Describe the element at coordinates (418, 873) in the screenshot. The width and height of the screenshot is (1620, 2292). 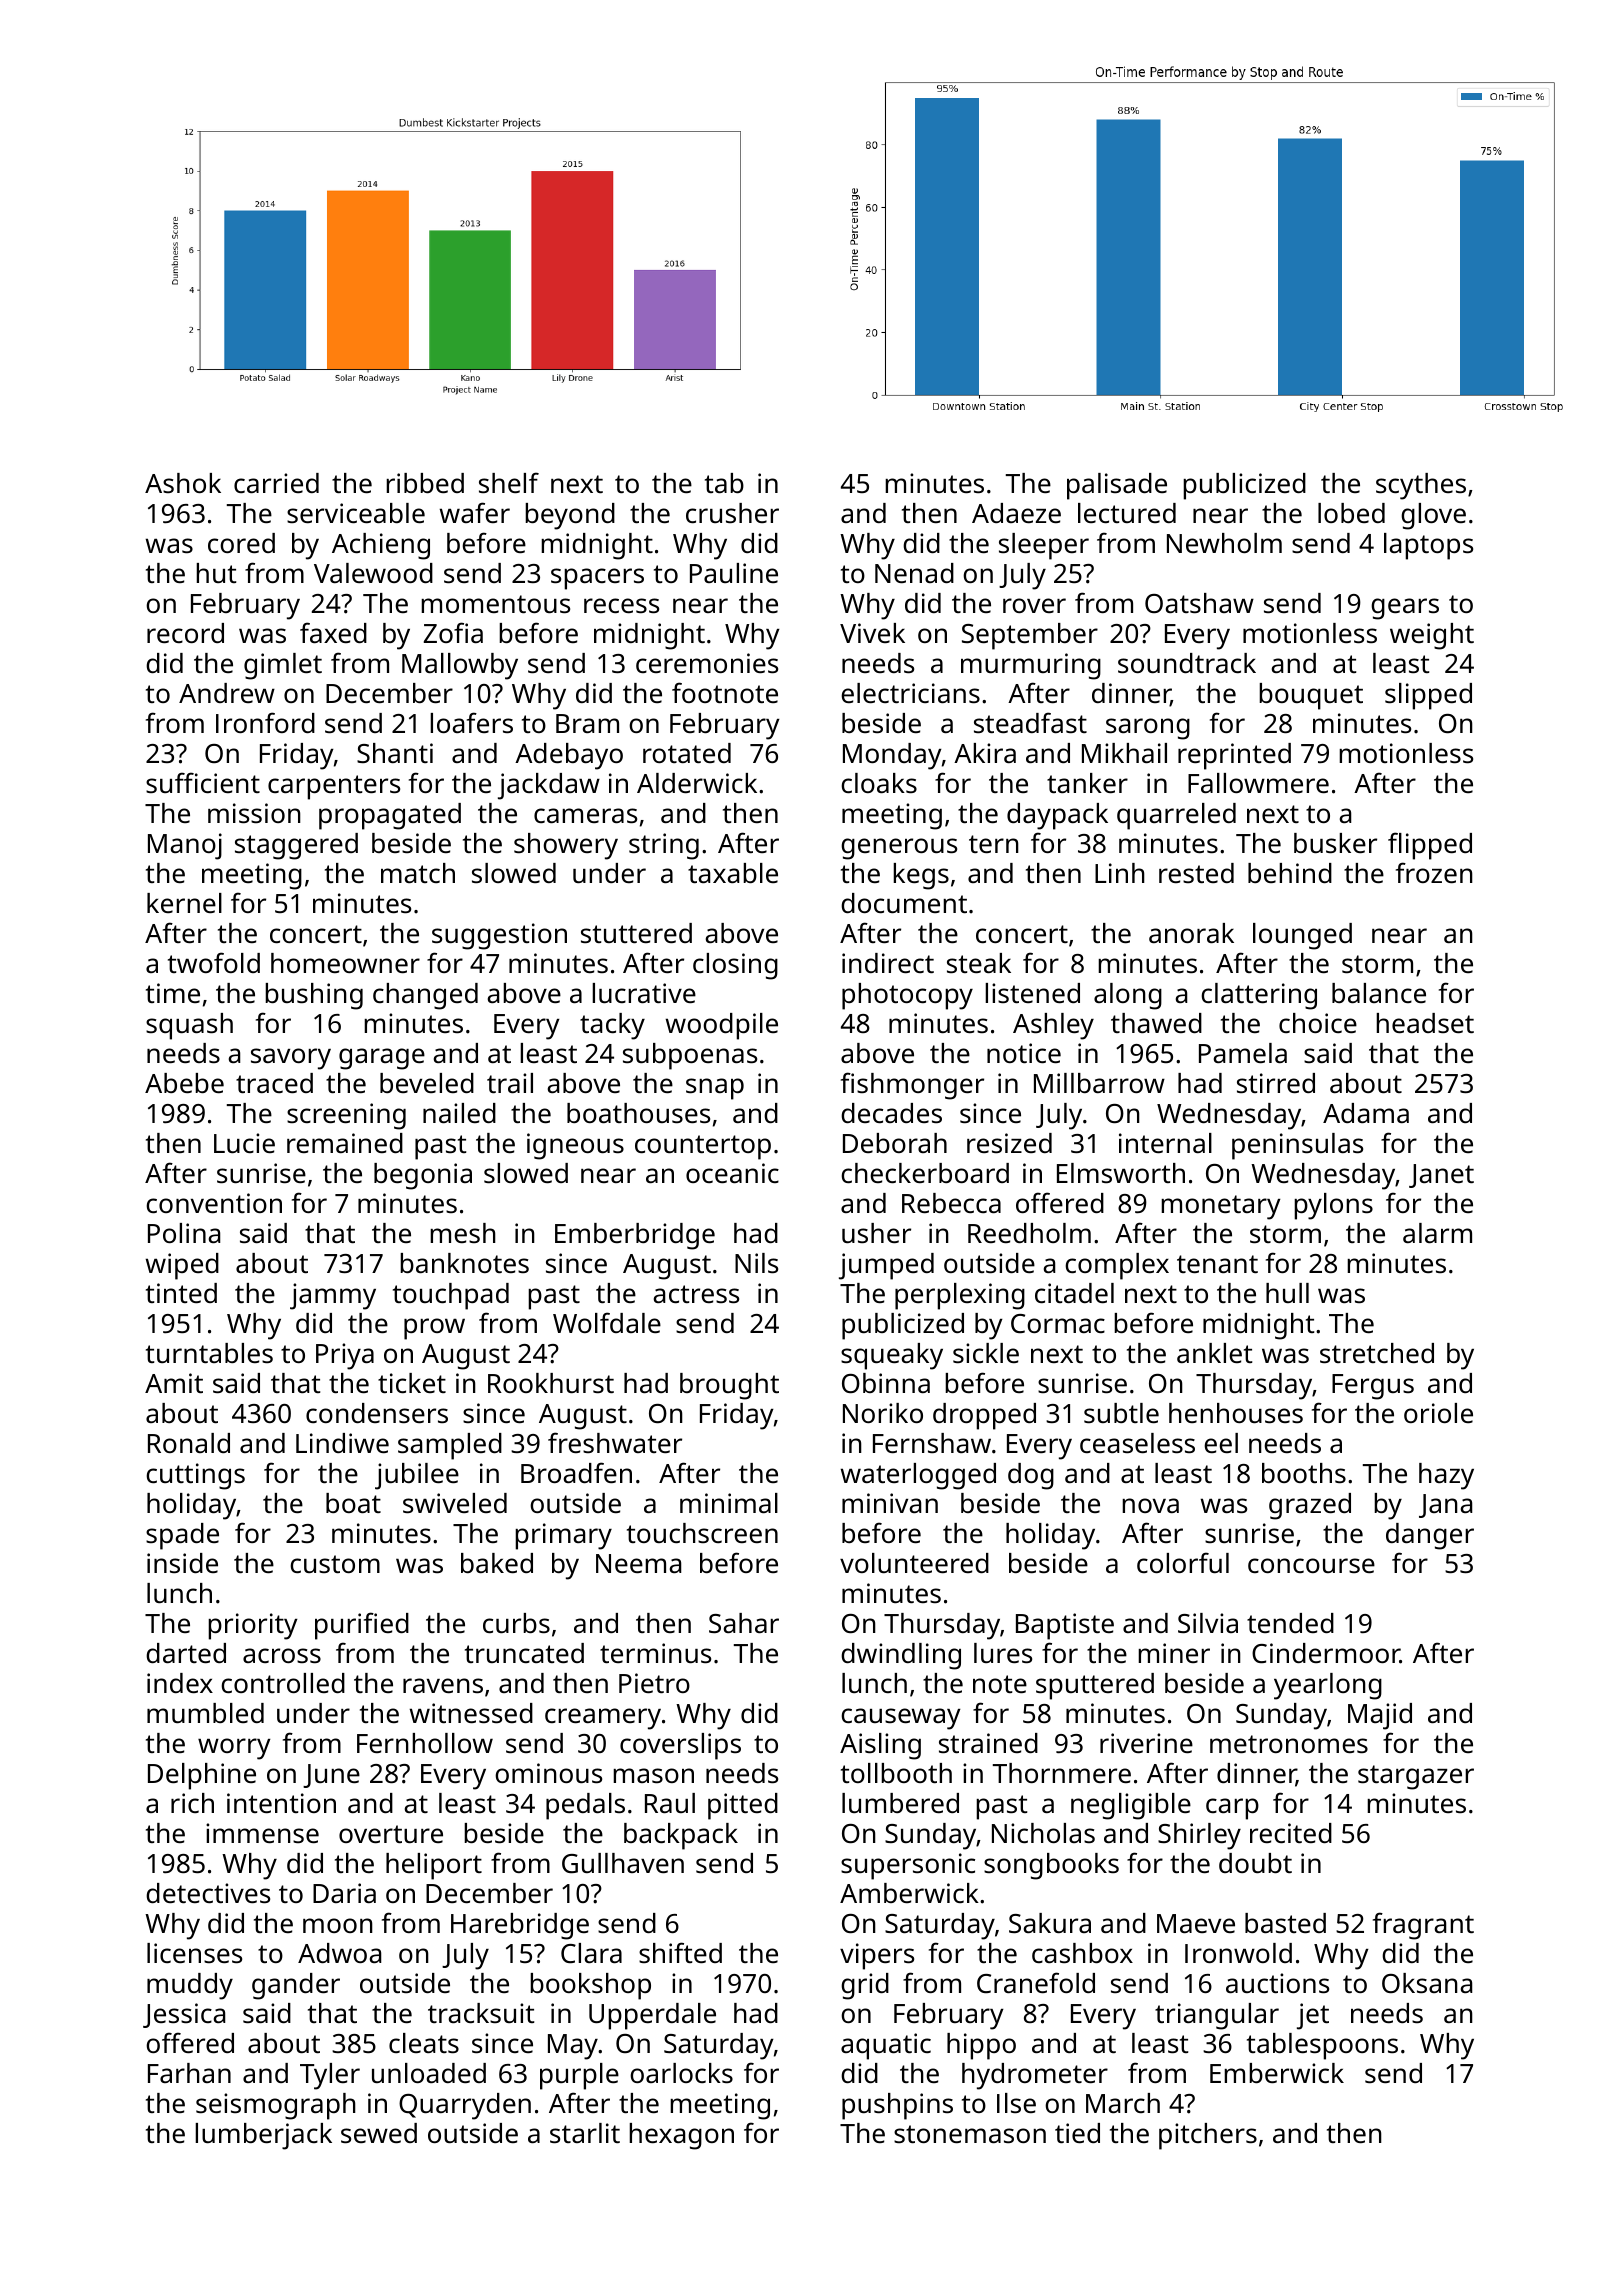
I see `match` at that location.
